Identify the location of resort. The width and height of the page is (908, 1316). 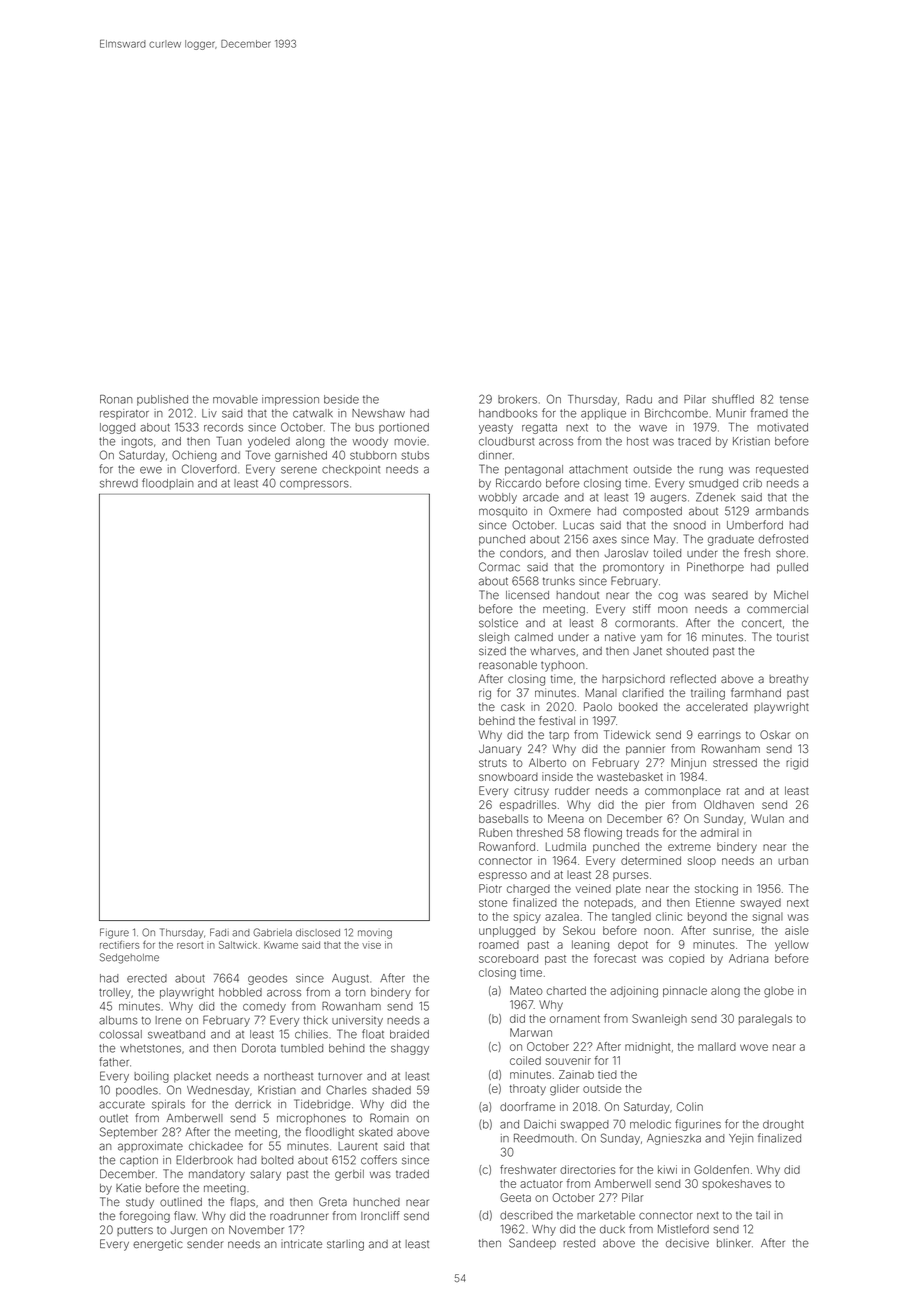
(190, 945).
